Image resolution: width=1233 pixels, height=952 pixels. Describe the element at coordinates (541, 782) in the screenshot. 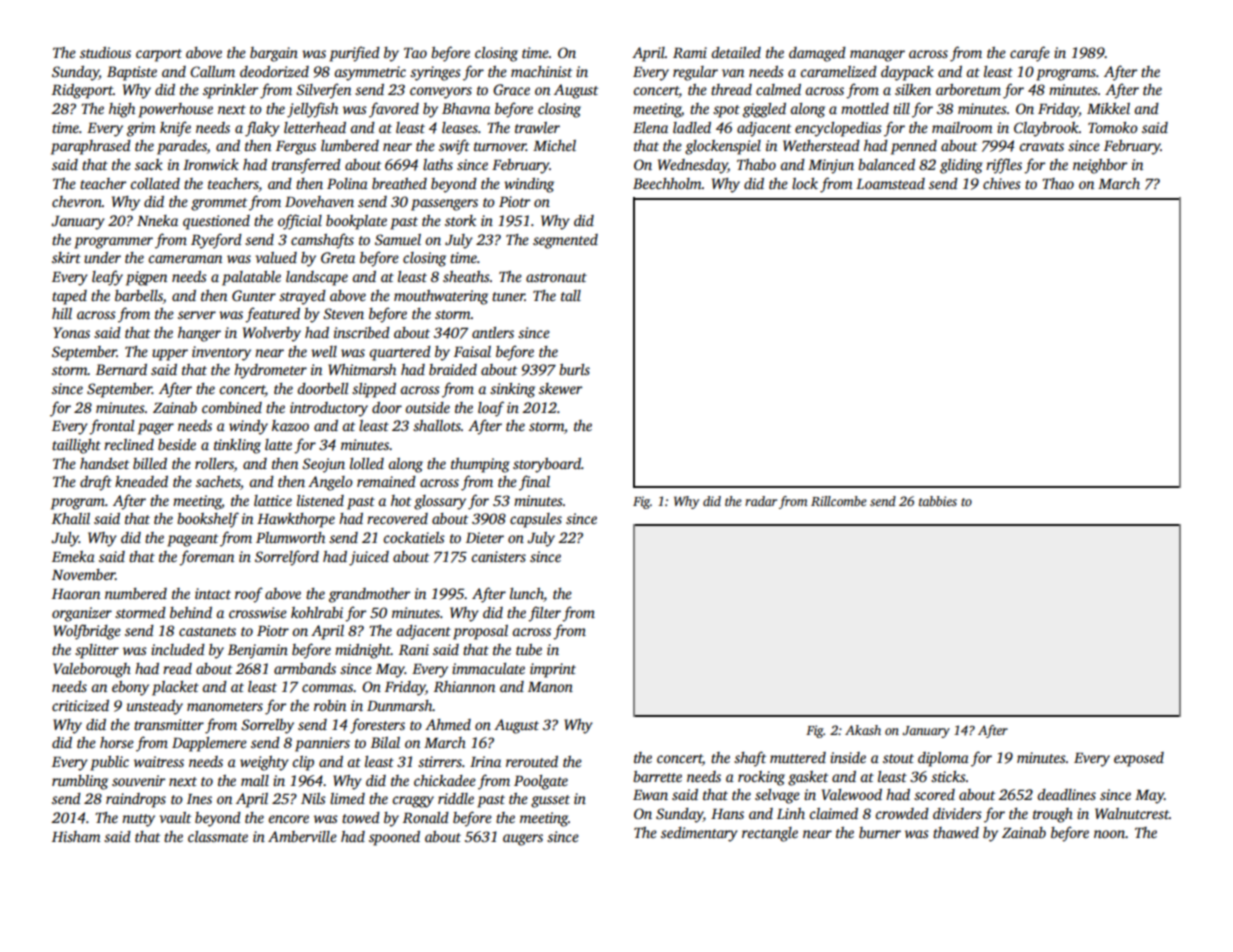

I see `Poolgate` at that location.
